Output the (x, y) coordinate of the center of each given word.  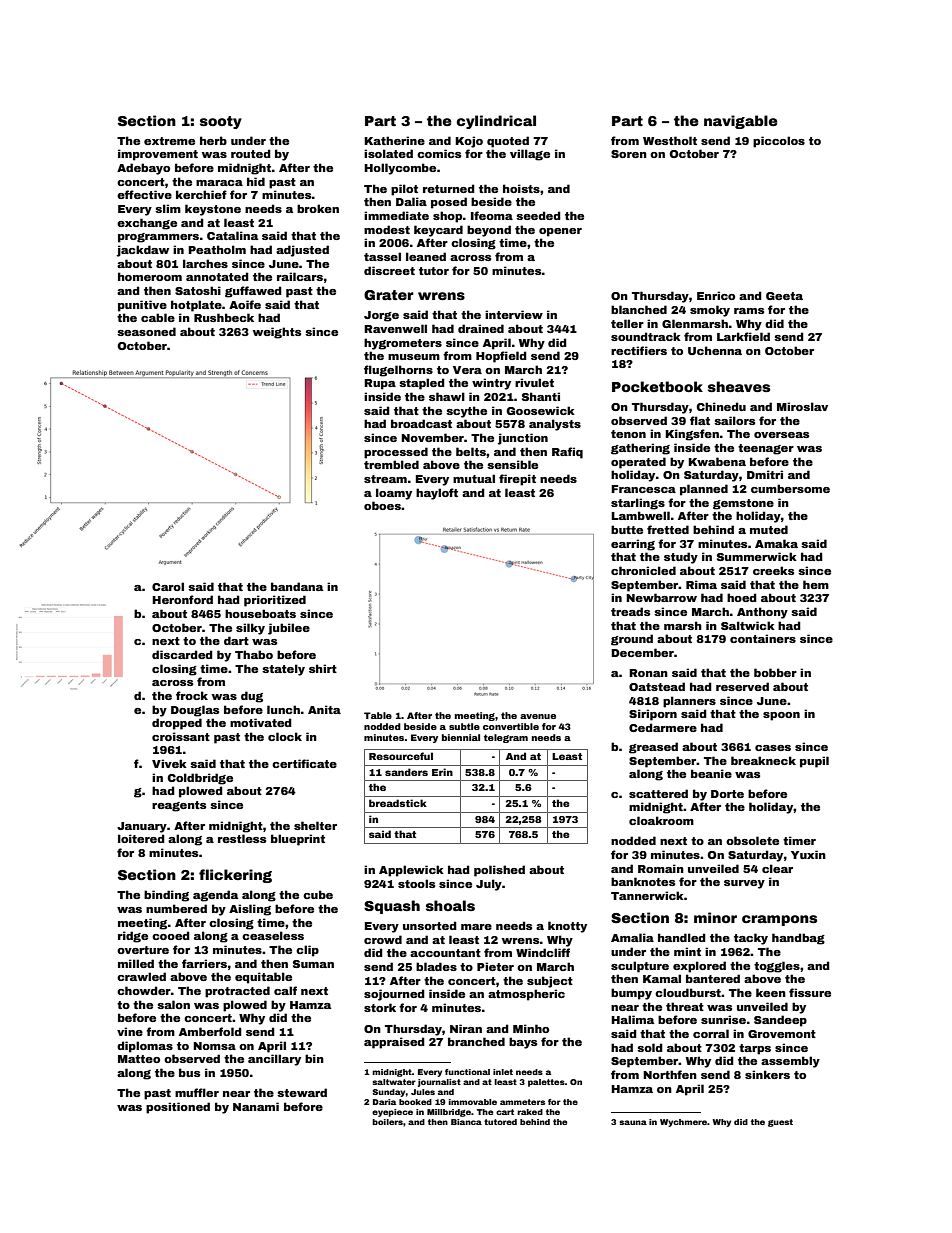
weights (276, 333)
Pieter (495, 966)
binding (166, 896)
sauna (633, 1122)
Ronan (648, 673)
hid (256, 181)
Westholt (670, 140)
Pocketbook (657, 386)
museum (414, 357)
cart (505, 1112)
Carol (168, 586)
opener (560, 232)
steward (302, 1092)
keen (771, 992)
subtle (464, 726)
